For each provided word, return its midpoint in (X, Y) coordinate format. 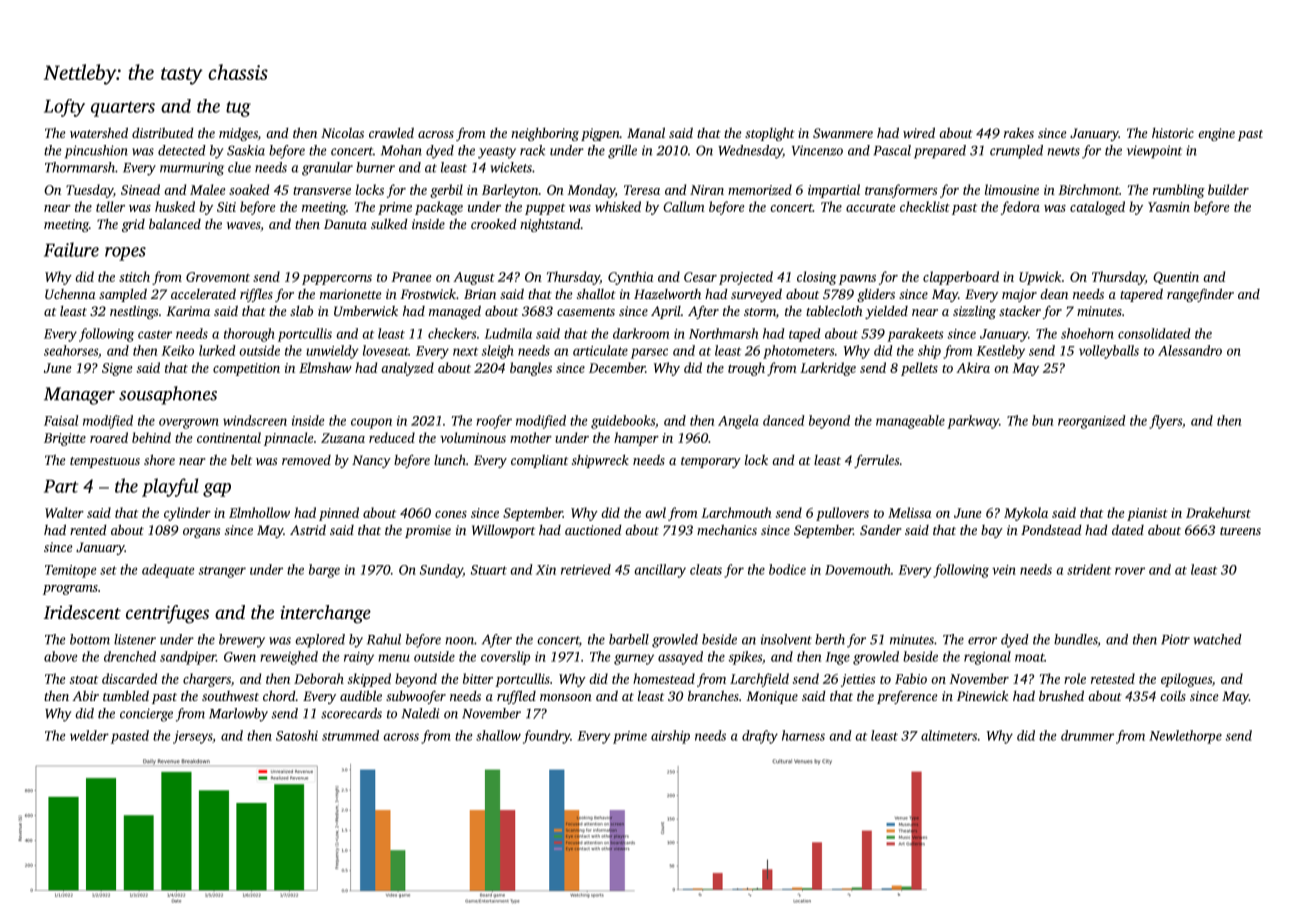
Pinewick (982, 695)
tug (238, 109)
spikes (745, 658)
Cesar (700, 277)
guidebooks (623, 422)
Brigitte (65, 439)
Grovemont (218, 277)
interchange (325, 614)
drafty (760, 737)
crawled (391, 133)
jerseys (192, 737)
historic (1173, 133)
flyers (1165, 422)
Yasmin (1169, 207)
